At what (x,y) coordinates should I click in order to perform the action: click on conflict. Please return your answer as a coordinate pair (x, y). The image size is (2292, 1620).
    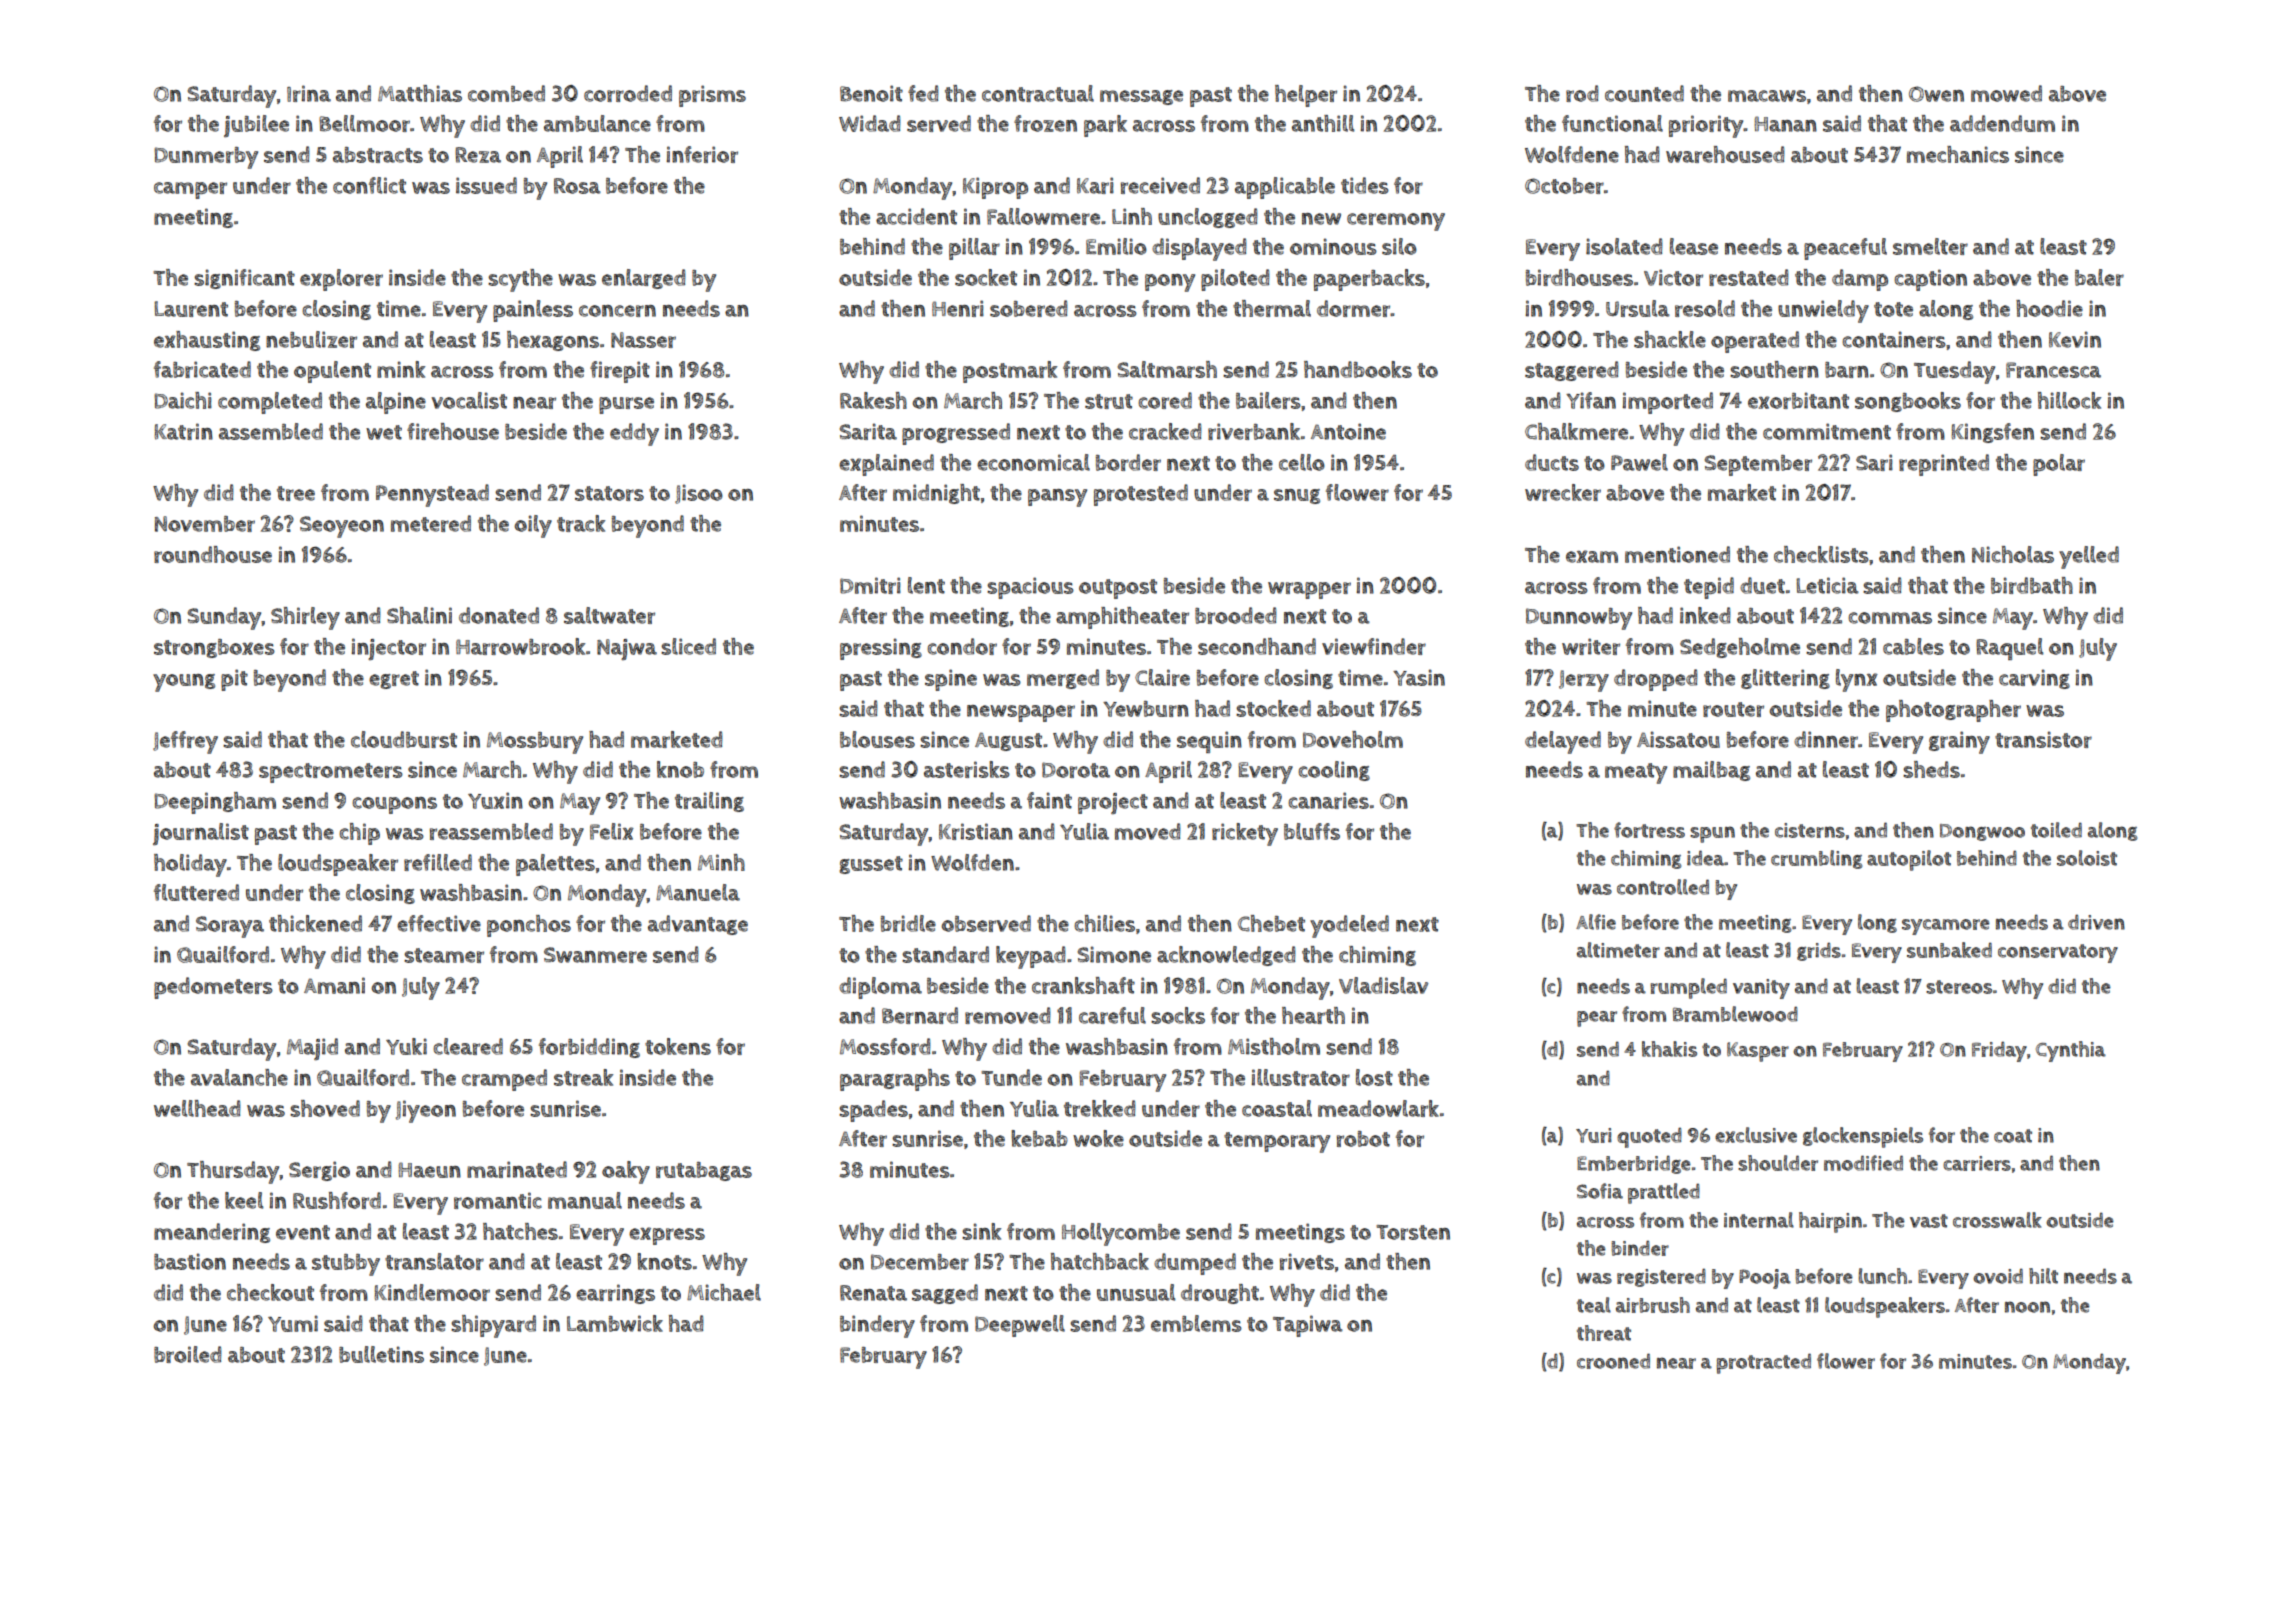
    Looking at the image, I should click on (369, 185).
